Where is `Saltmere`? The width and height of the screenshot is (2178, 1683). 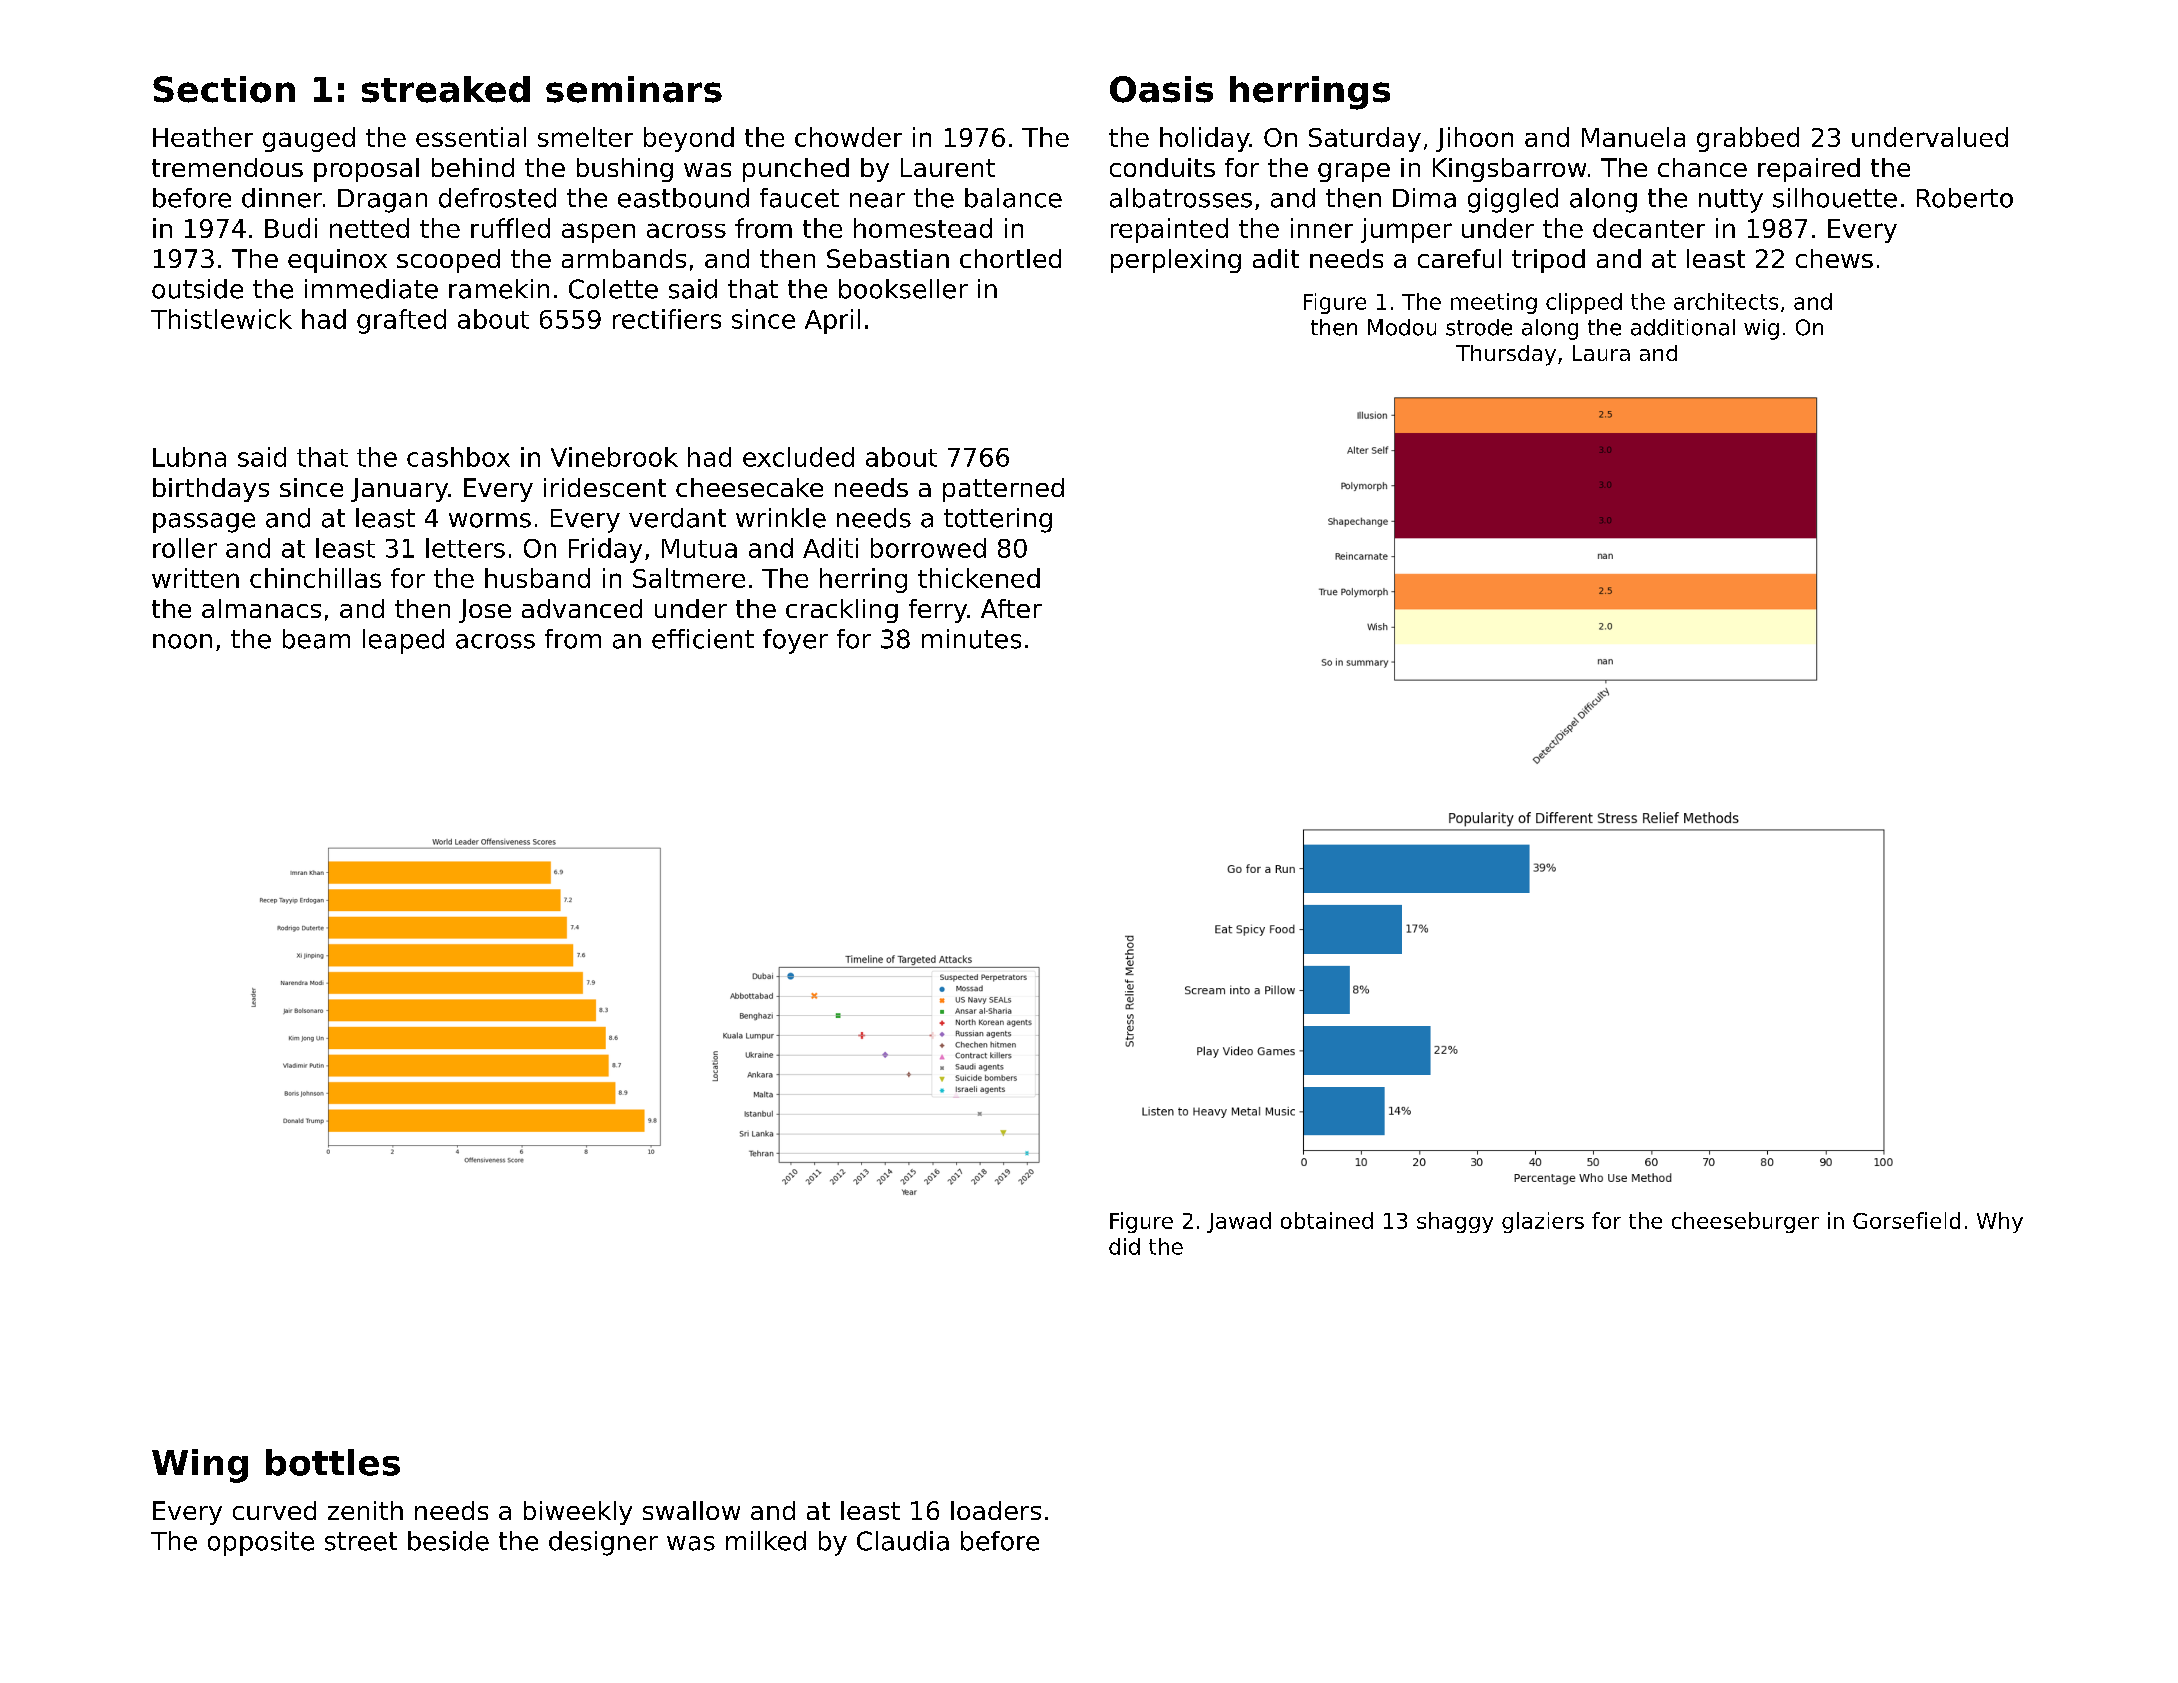 Saltmere is located at coordinates (689, 578).
